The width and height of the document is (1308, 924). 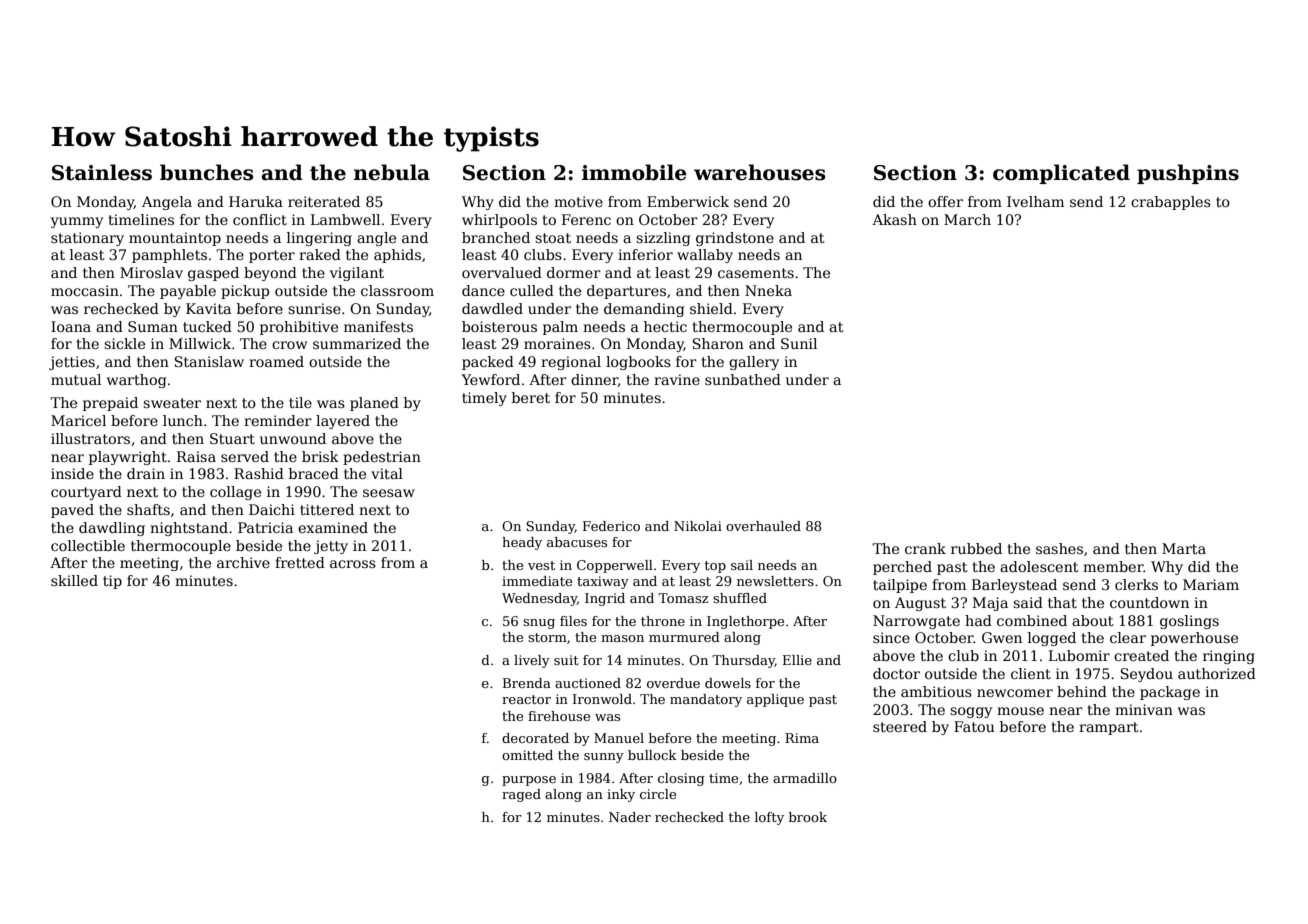 I want to click on stationary, so click(x=87, y=239).
